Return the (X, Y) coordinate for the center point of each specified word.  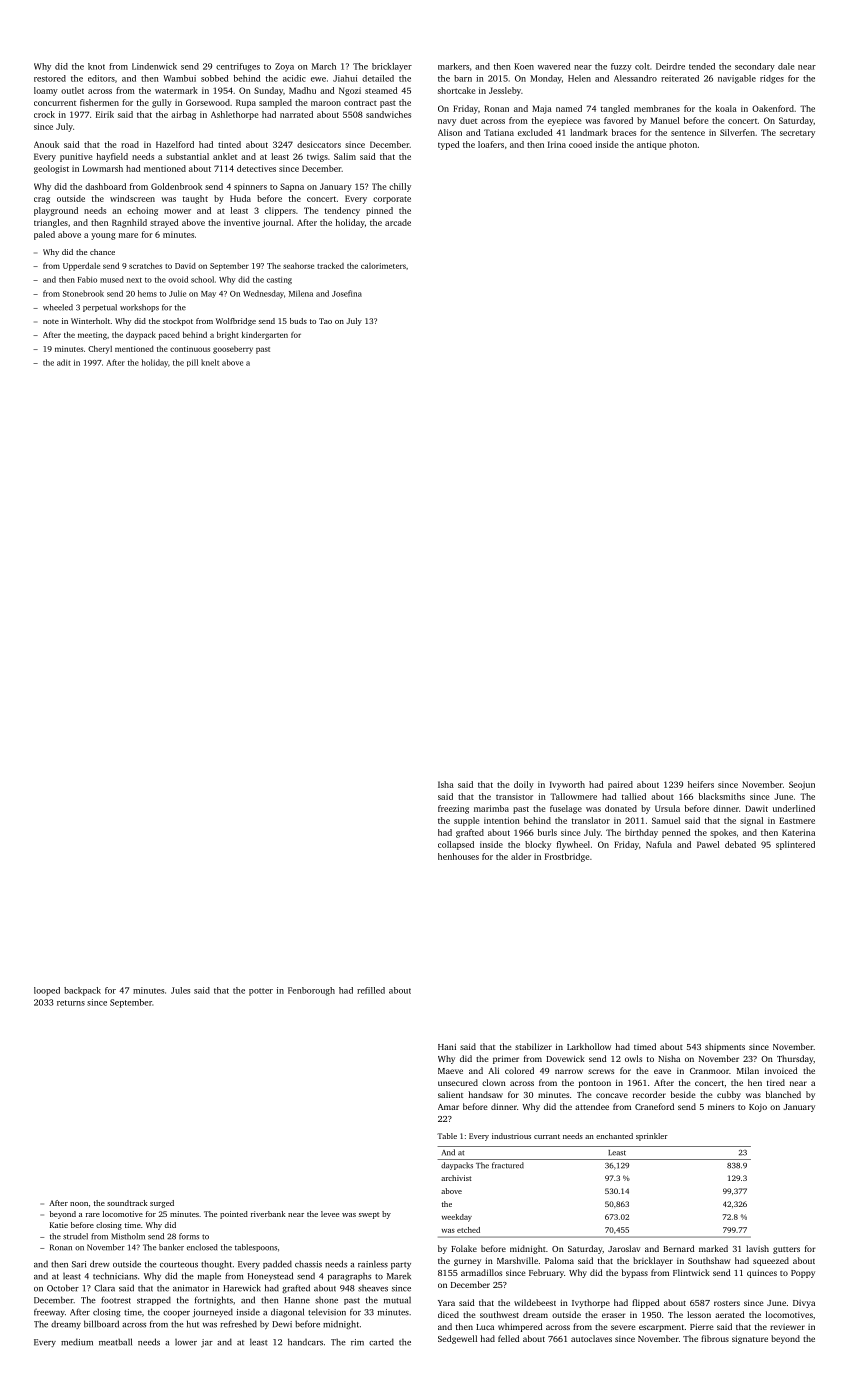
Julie (177, 293)
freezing (453, 809)
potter (261, 992)
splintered (795, 845)
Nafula (659, 844)
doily (524, 785)
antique (651, 145)
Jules (180, 990)
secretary (797, 134)
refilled (371, 990)
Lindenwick (154, 66)
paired (620, 785)
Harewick (242, 1288)
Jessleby (505, 91)
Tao (325, 321)
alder (521, 856)
